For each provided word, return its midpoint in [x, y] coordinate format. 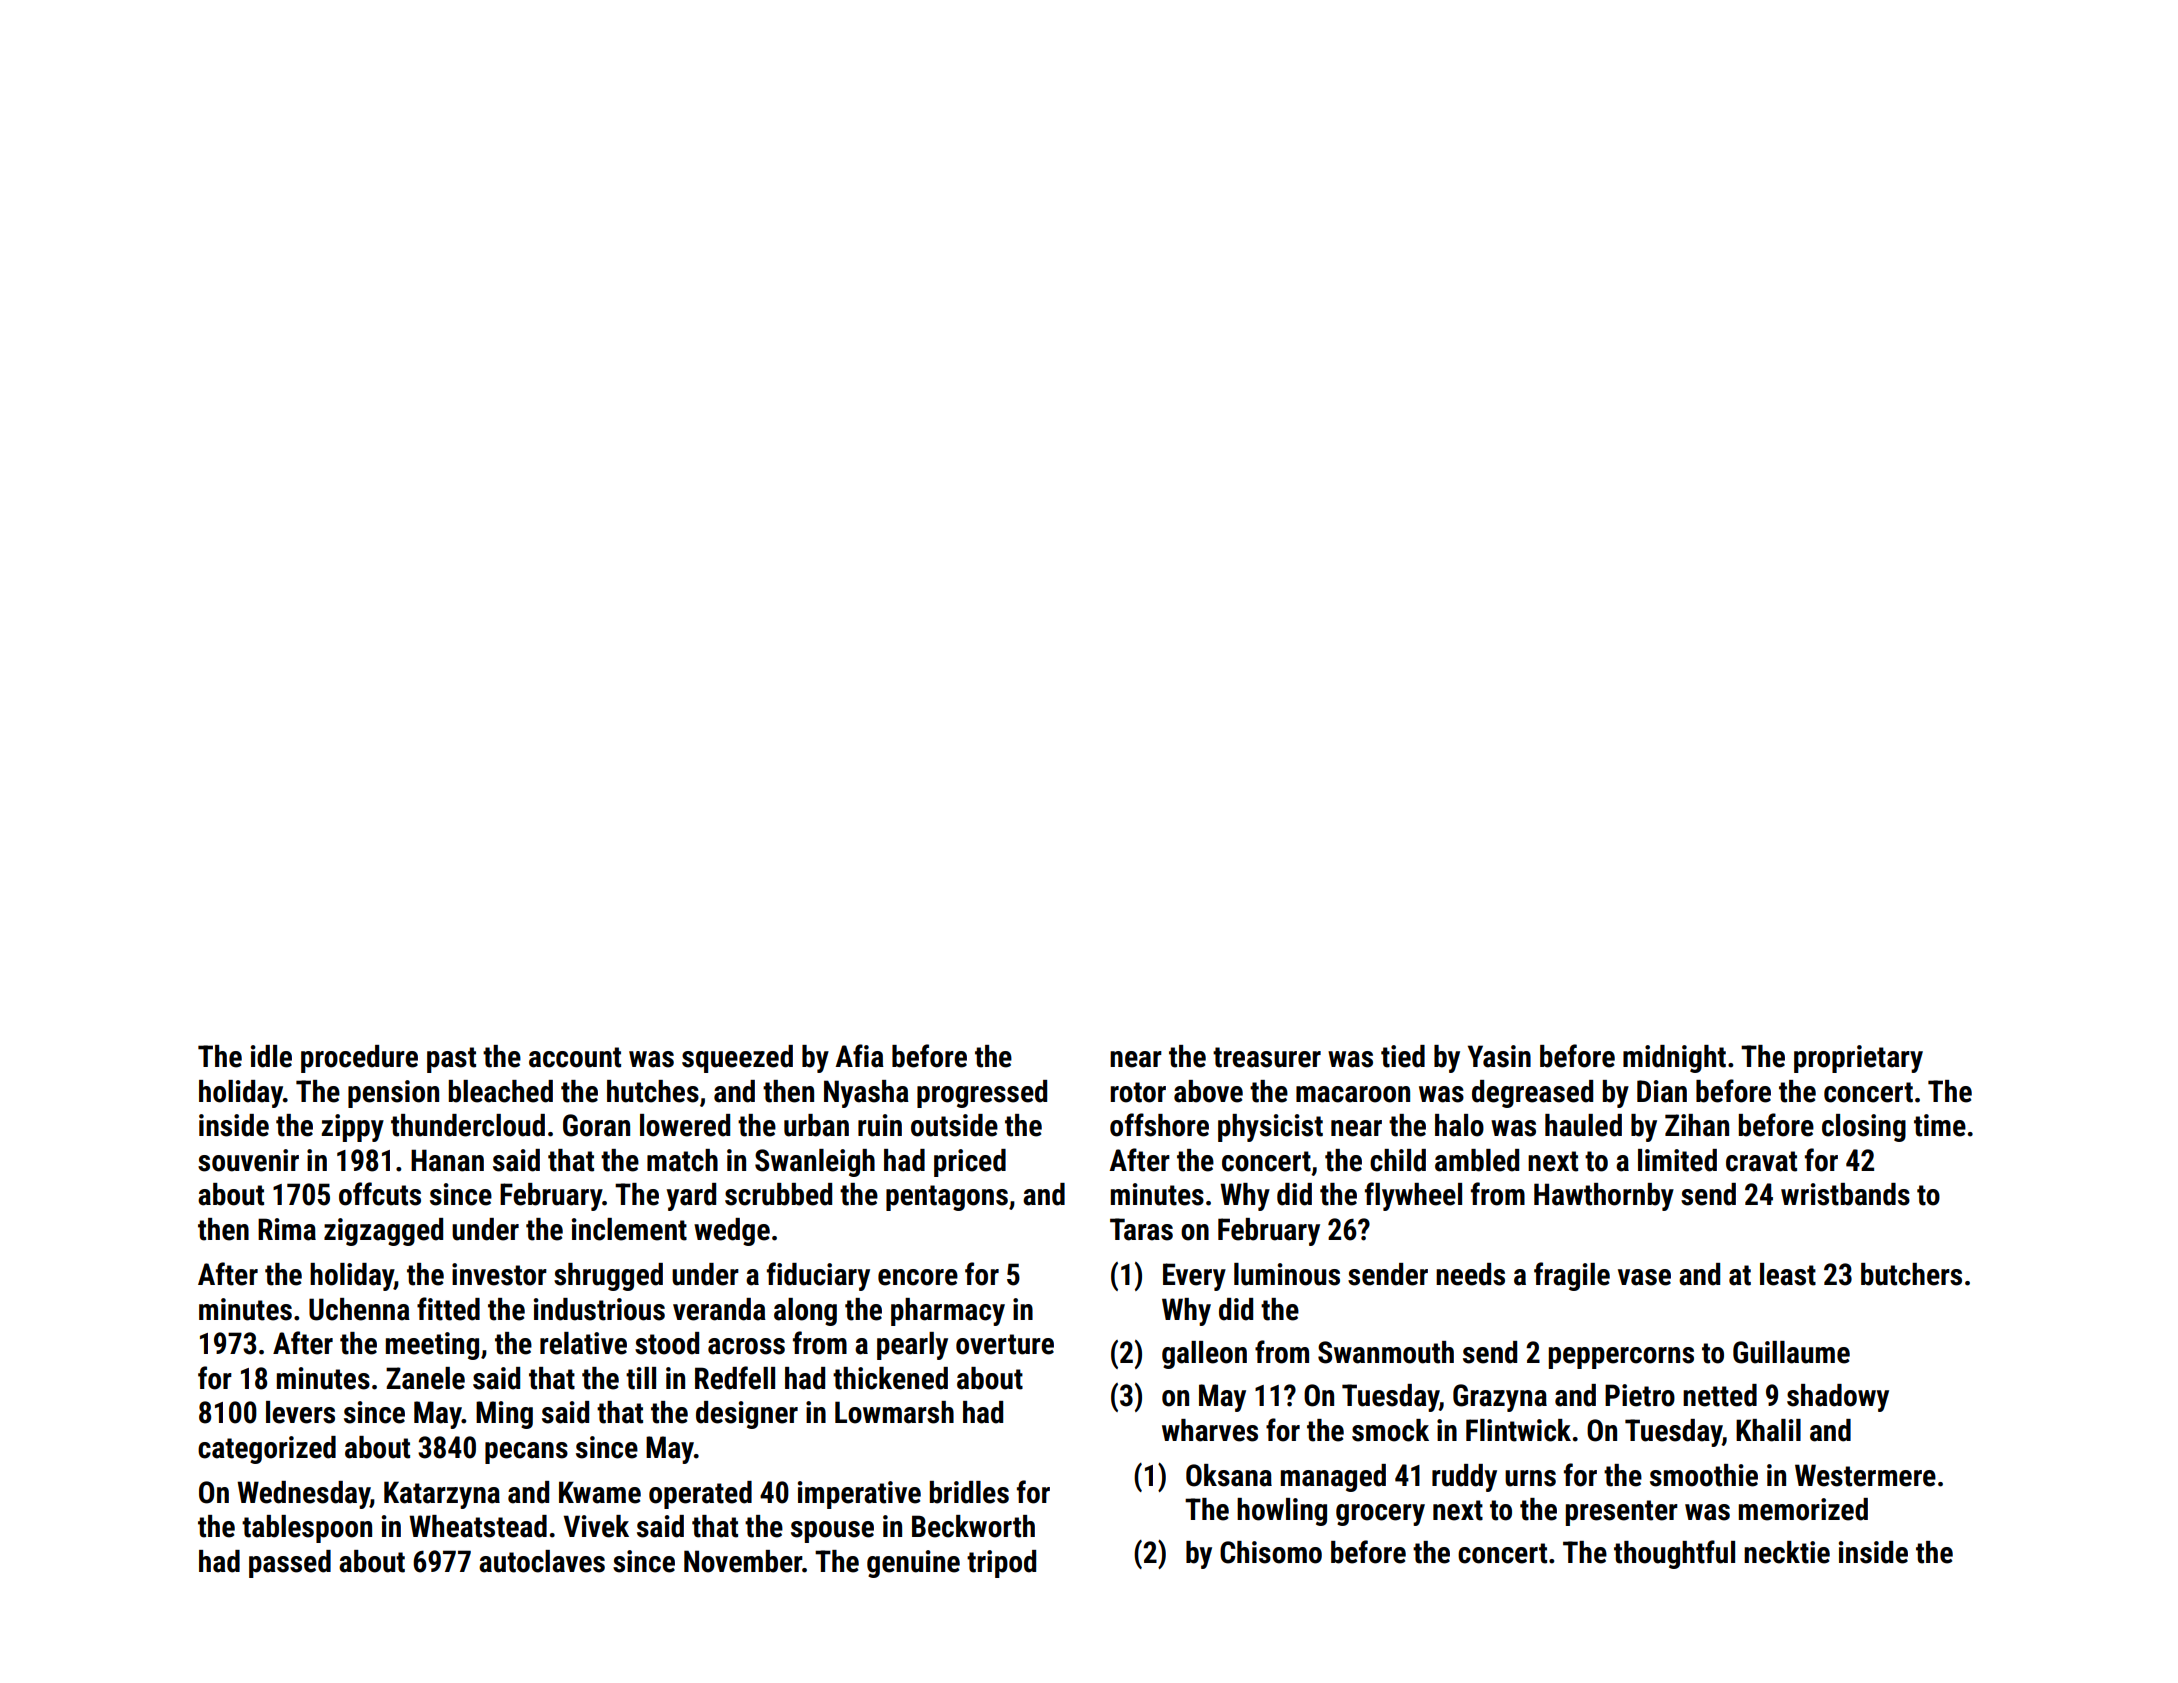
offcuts [380, 1194]
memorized [1803, 1509]
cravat [1761, 1161]
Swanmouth [1386, 1352]
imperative [859, 1495]
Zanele [425, 1378]
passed [290, 1564]
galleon [1204, 1355]
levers [300, 1412]
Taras [1141, 1229]
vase [1644, 1277]
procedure [359, 1059]
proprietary [1858, 1059]
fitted [448, 1309]
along [805, 1312]
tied [1403, 1056]
